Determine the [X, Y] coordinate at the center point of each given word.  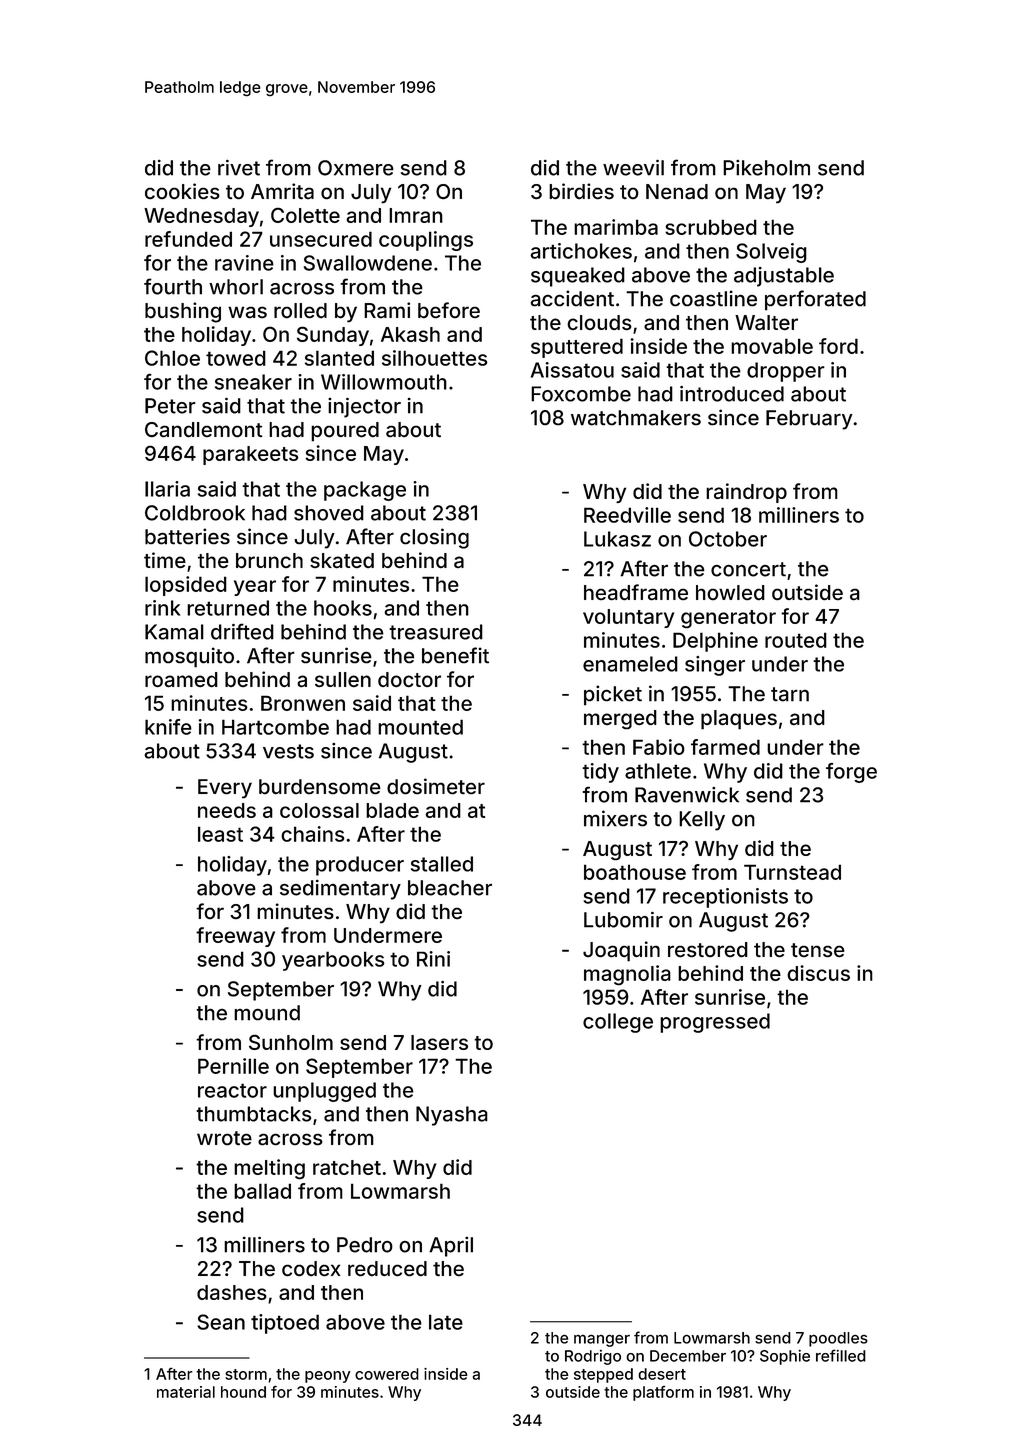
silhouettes [435, 358]
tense [818, 950]
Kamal [174, 632]
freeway [235, 937]
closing [434, 538]
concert [748, 569]
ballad [262, 1191]
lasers [439, 1042]
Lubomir [623, 919]
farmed [725, 747]
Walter [766, 322]
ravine [244, 263]
